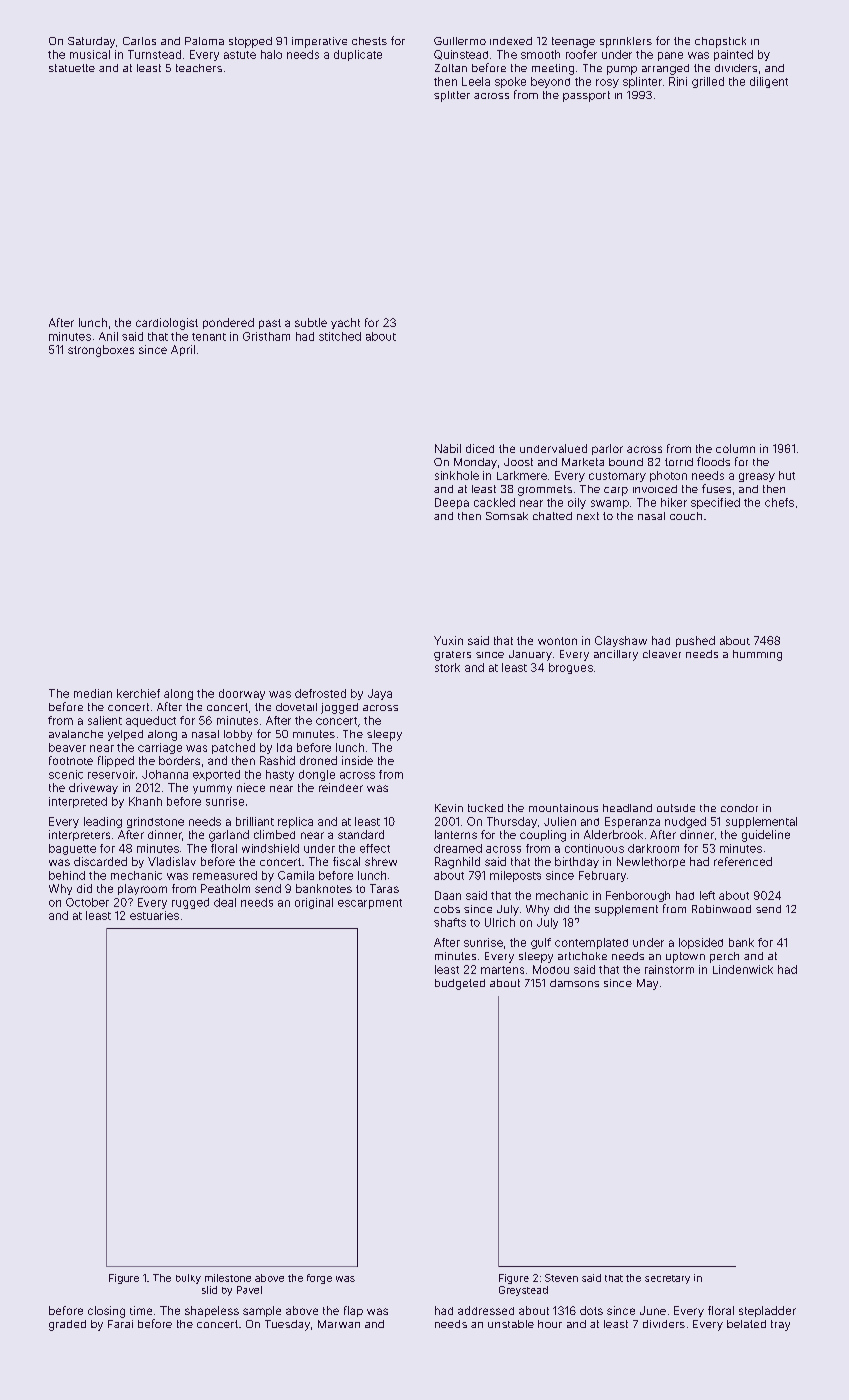  Describe the element at coordinates (735, 448) in the page. I see `column` at that location.
